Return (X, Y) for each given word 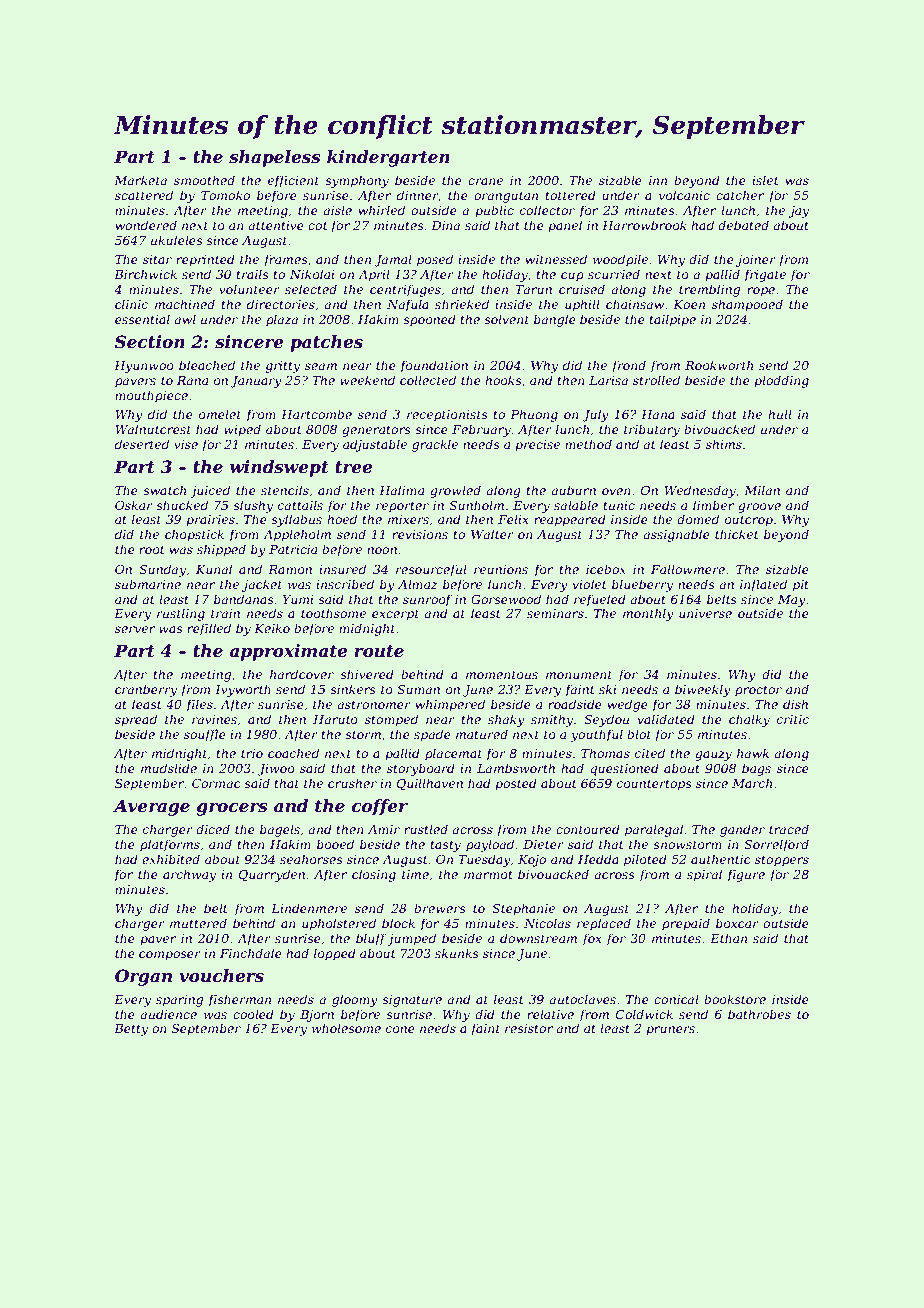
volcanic (684, 195)
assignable (676, 535)
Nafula (408, 305)
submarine (148, 584)
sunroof (427, 600)
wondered (146, 225)
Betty (131, 1030)
